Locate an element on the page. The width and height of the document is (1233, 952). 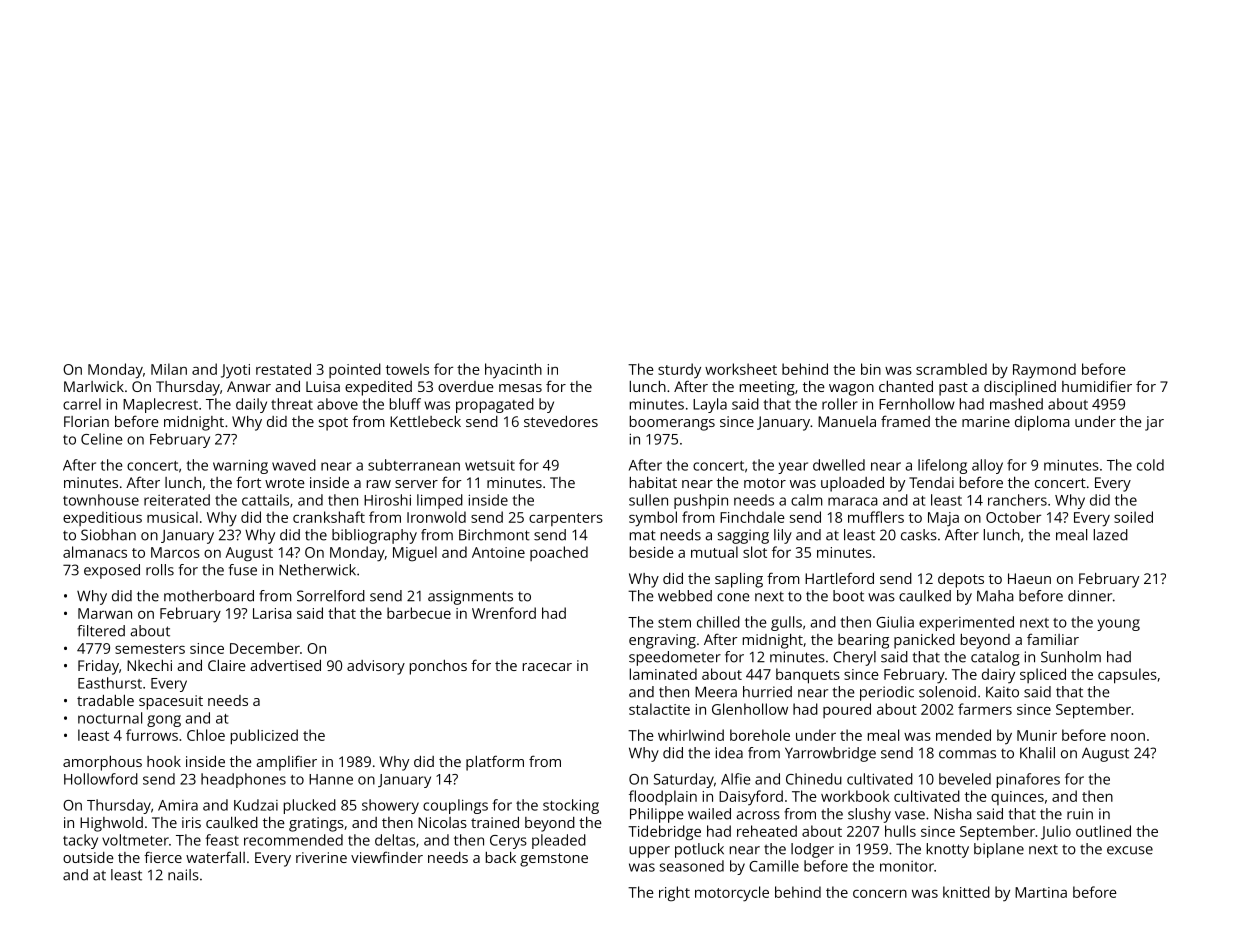
disciplined is located at coordinates (1020, 388).
